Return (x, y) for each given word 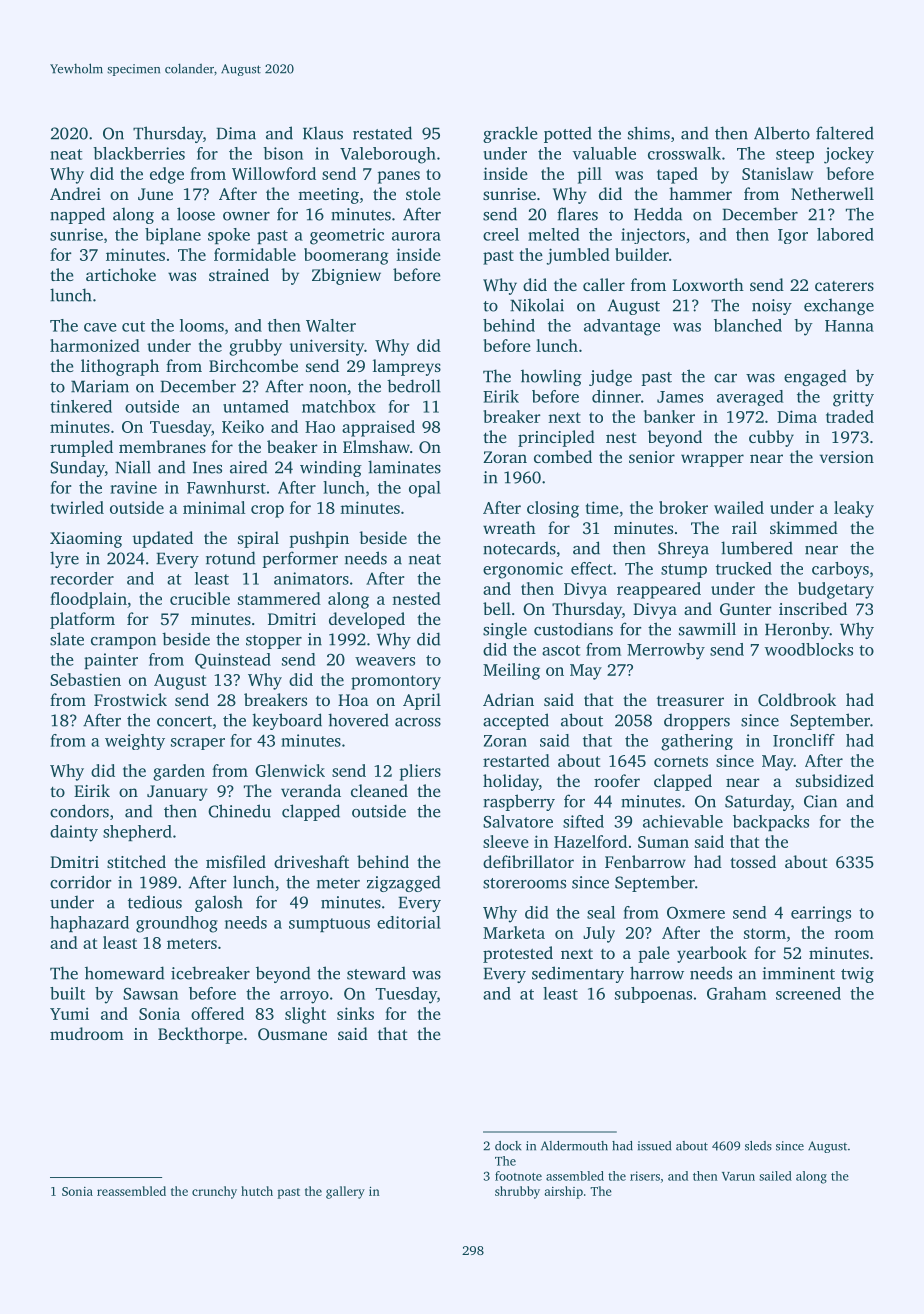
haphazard (89, 924)
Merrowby (666, 651)
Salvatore (518, 821)
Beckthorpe (200, 1035)
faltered (845, 133)
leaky (854, 509)
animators (311, 578)
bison (283, 153)
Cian (820, 801)
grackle (510, 134)
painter (111, 661)
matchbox (339, 406)
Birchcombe (253, 365)
